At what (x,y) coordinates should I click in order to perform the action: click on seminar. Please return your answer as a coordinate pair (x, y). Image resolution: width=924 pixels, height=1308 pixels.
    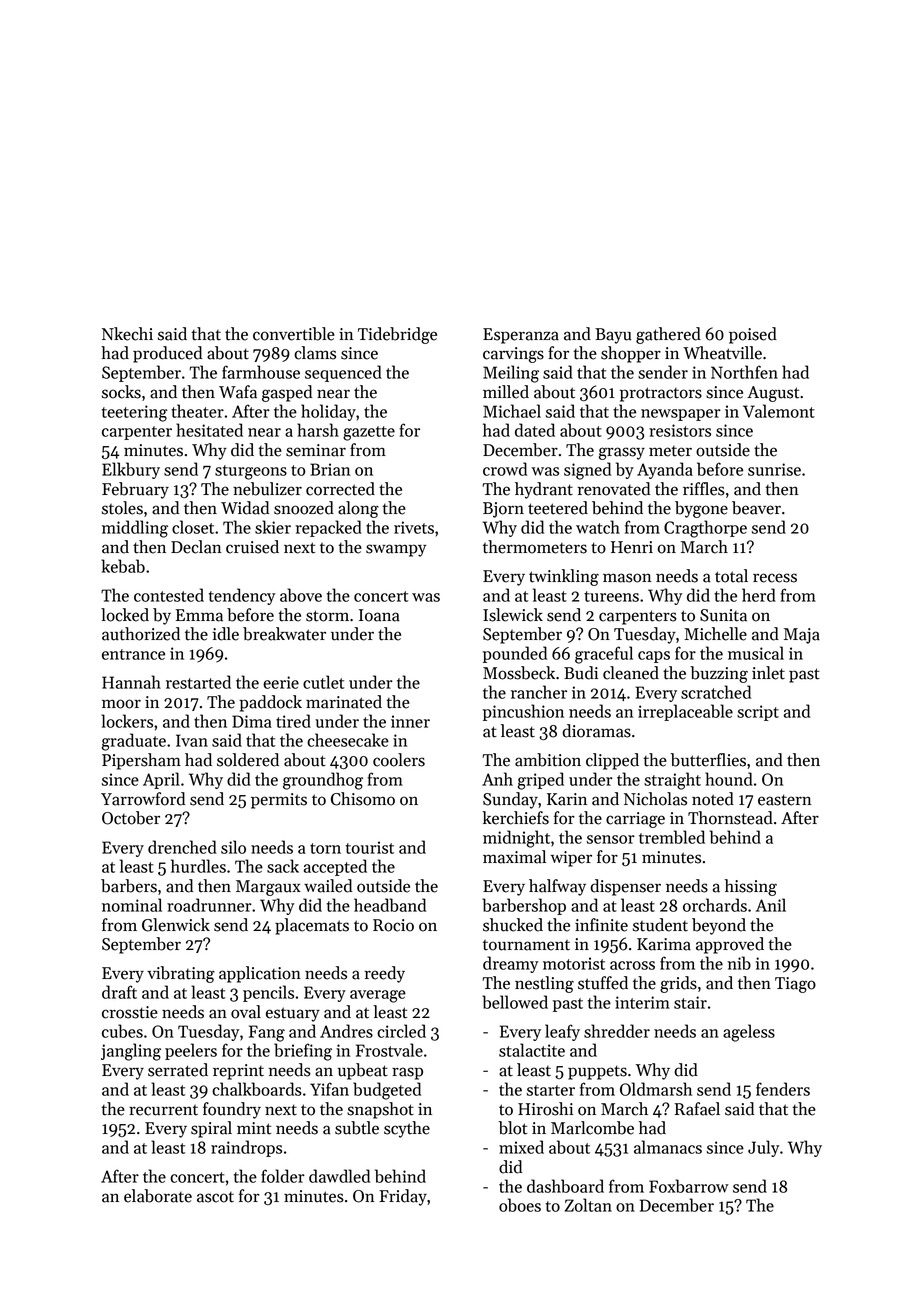
    Looking at the image, I should click on (316, 450).
